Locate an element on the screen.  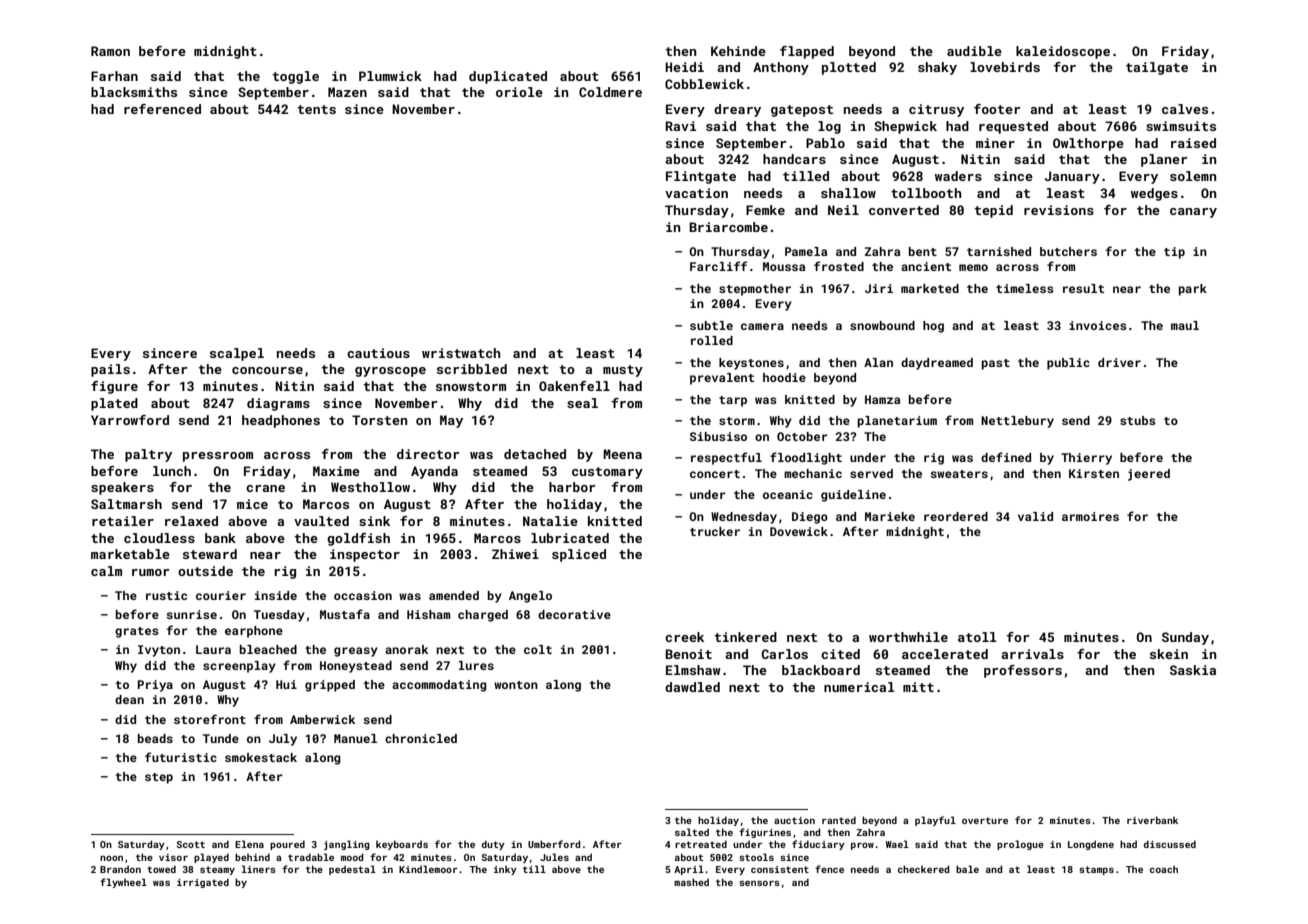
inside is located at coordinates (276, 595).
